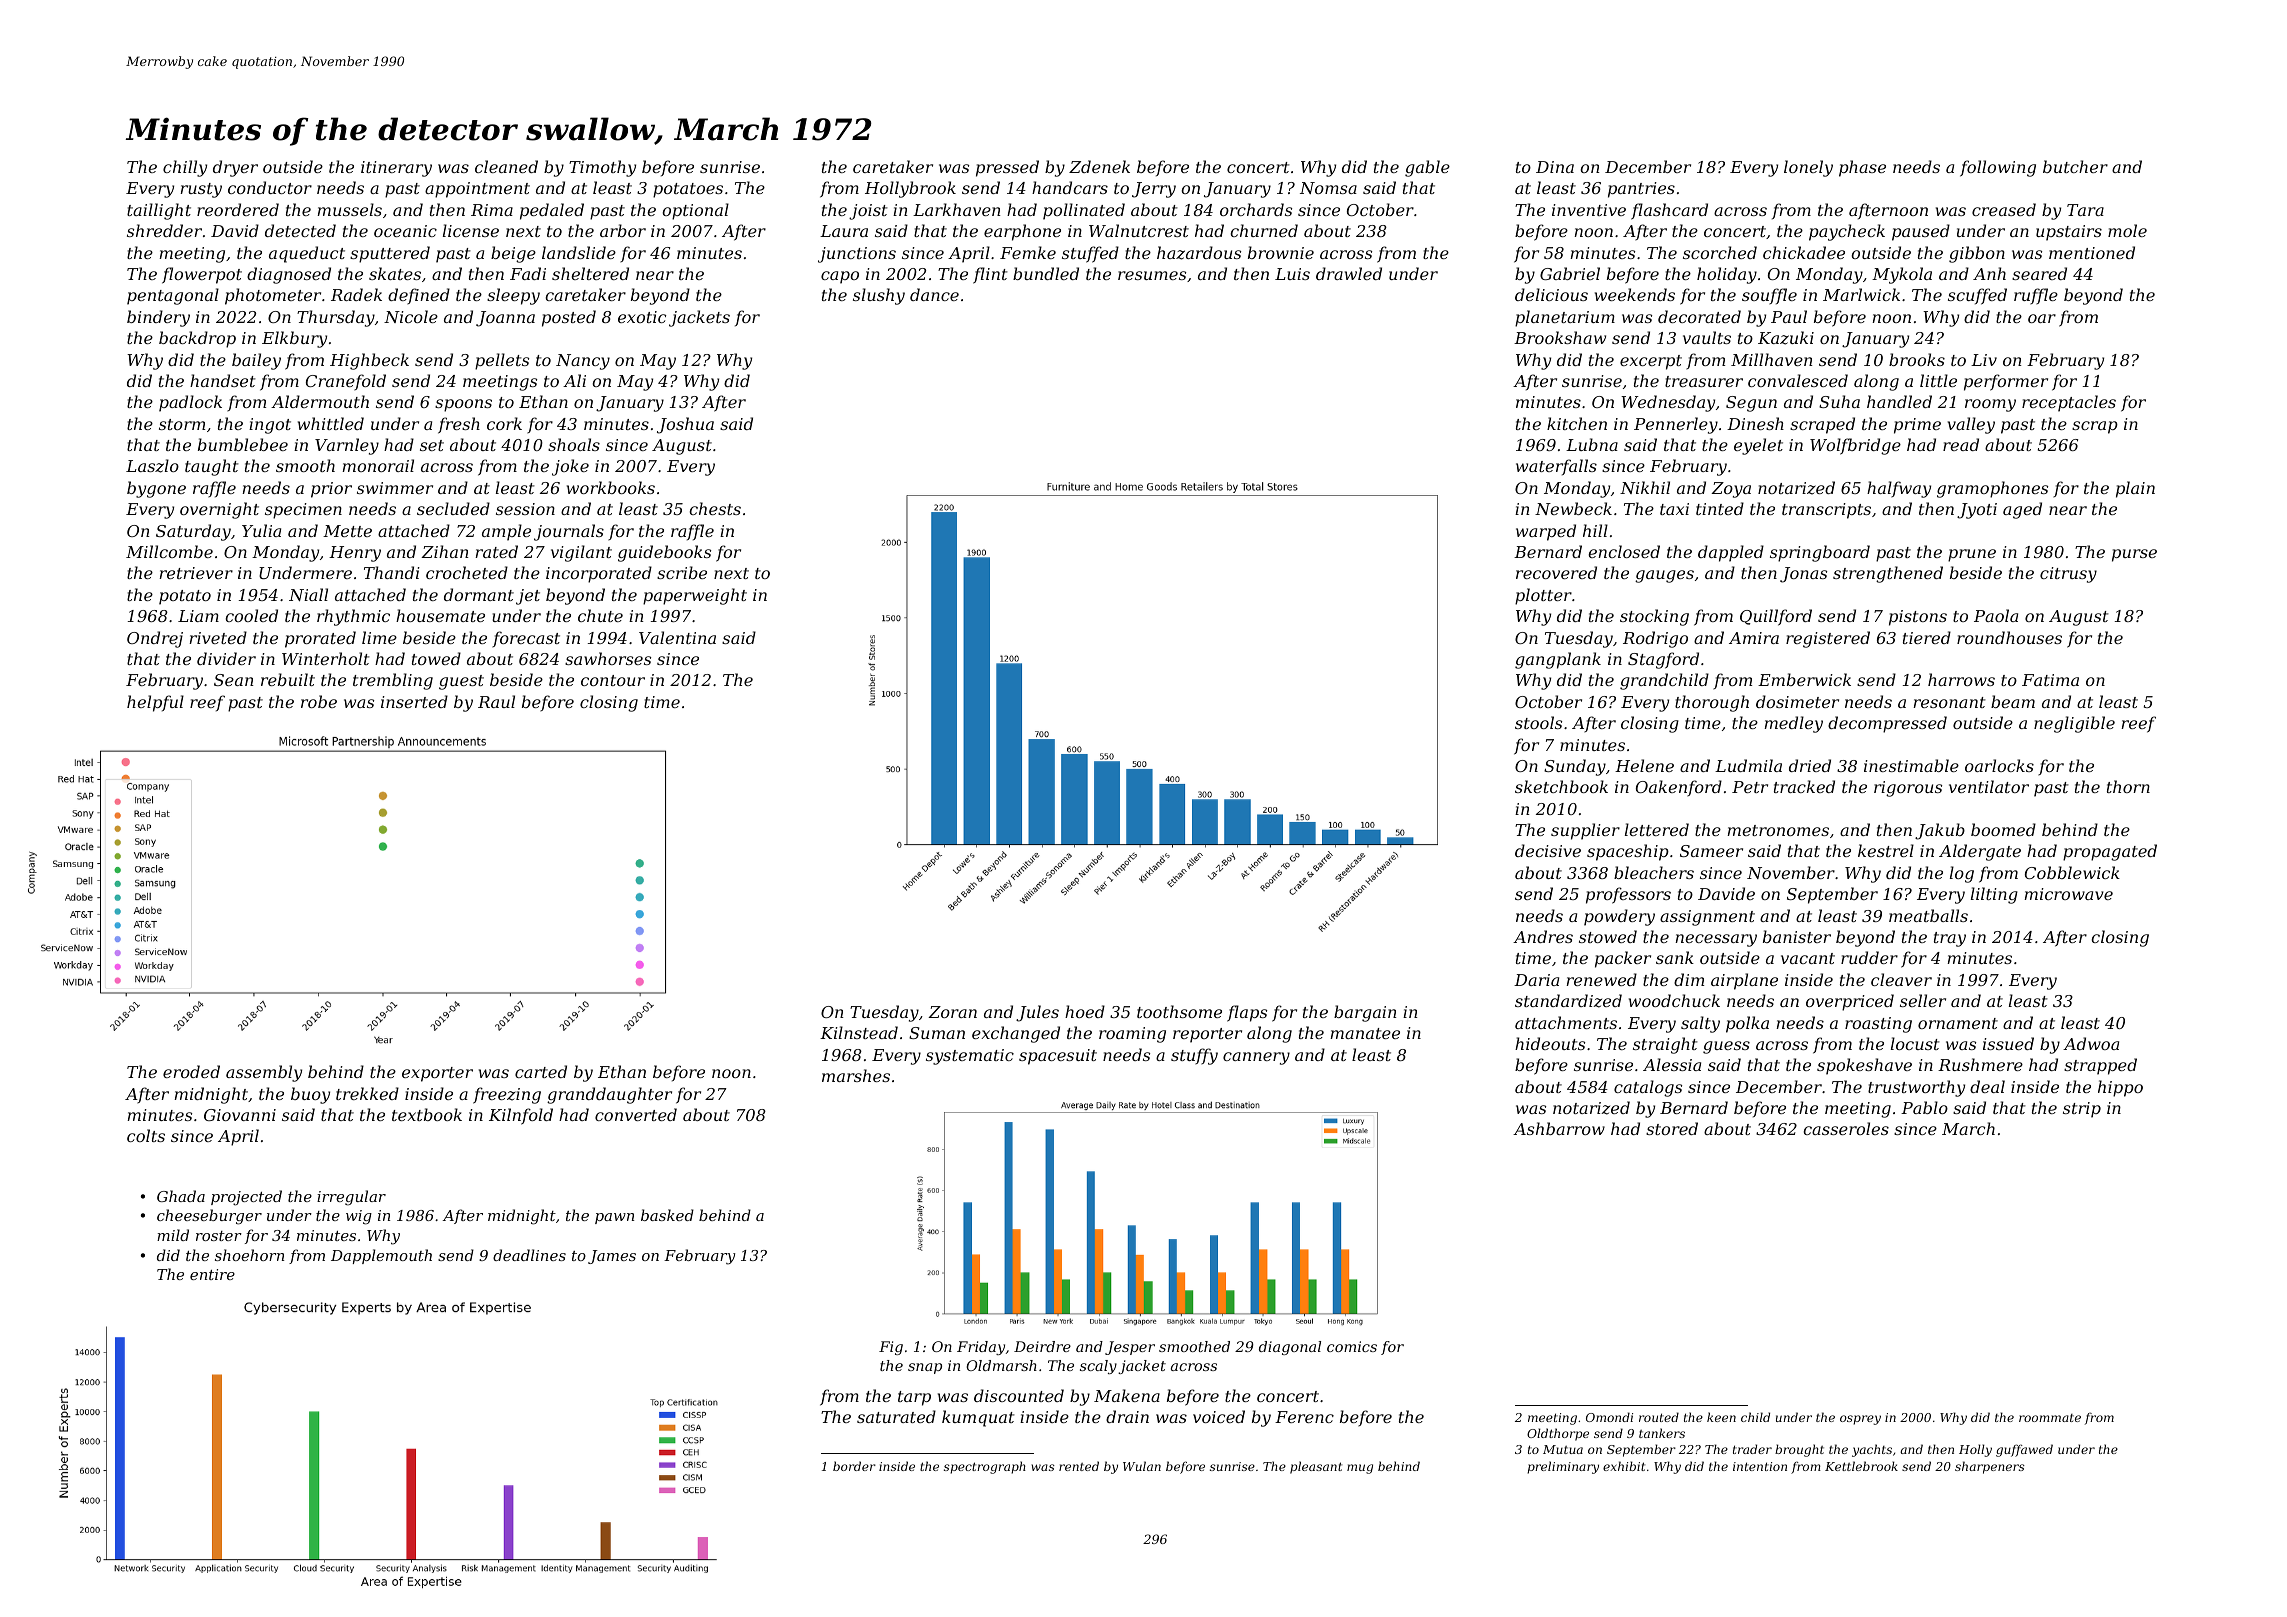 Image resolution: width=2287 pixels, height=1617 pixels. Describe the element at coordinates (2135, 489) in the document. I see `plain` at that location.
